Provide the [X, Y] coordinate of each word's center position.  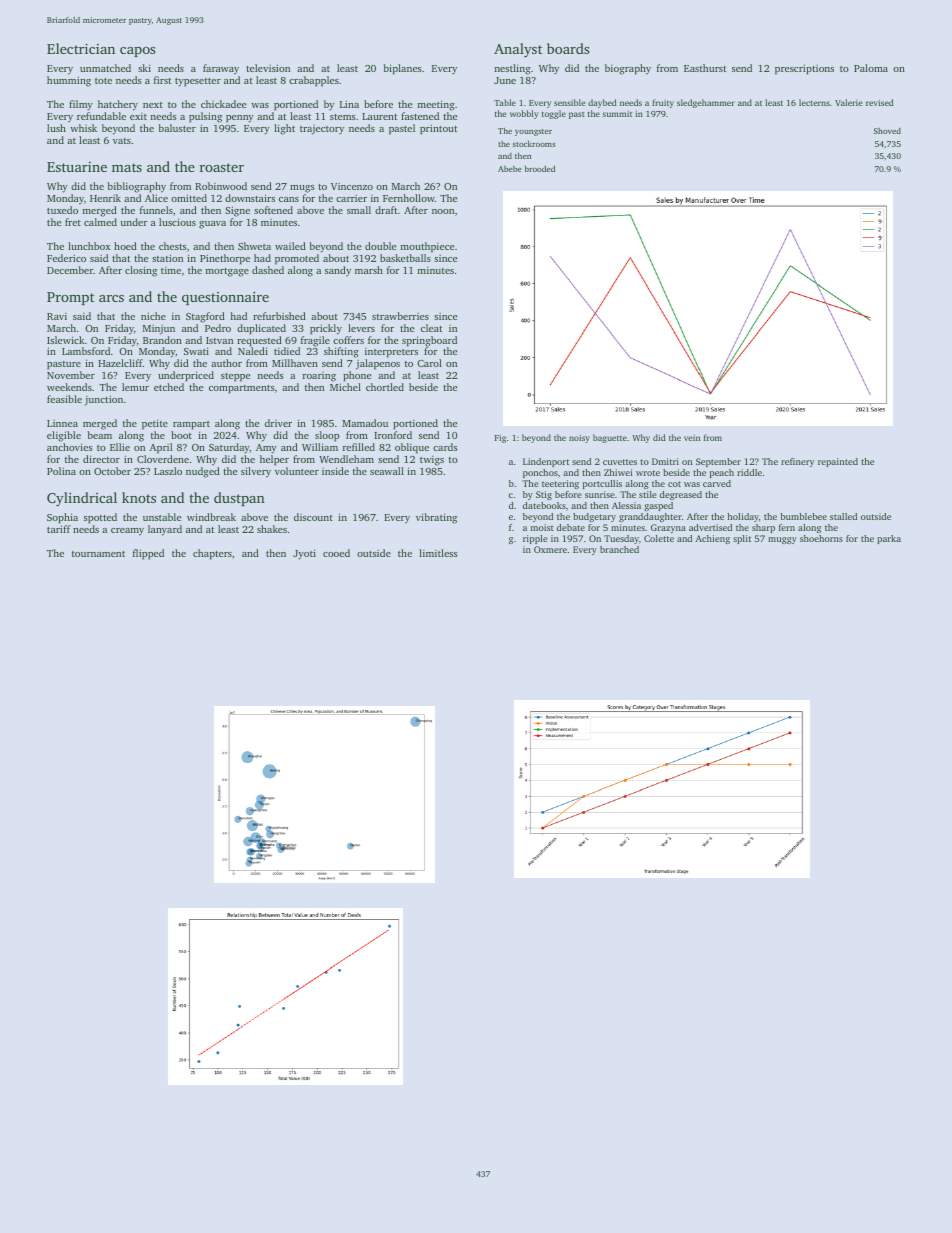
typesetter [198, 82]
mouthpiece [427, 247]
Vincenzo [352, 186]
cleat [431, 328]
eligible [64, 436]
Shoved [887, 131]
